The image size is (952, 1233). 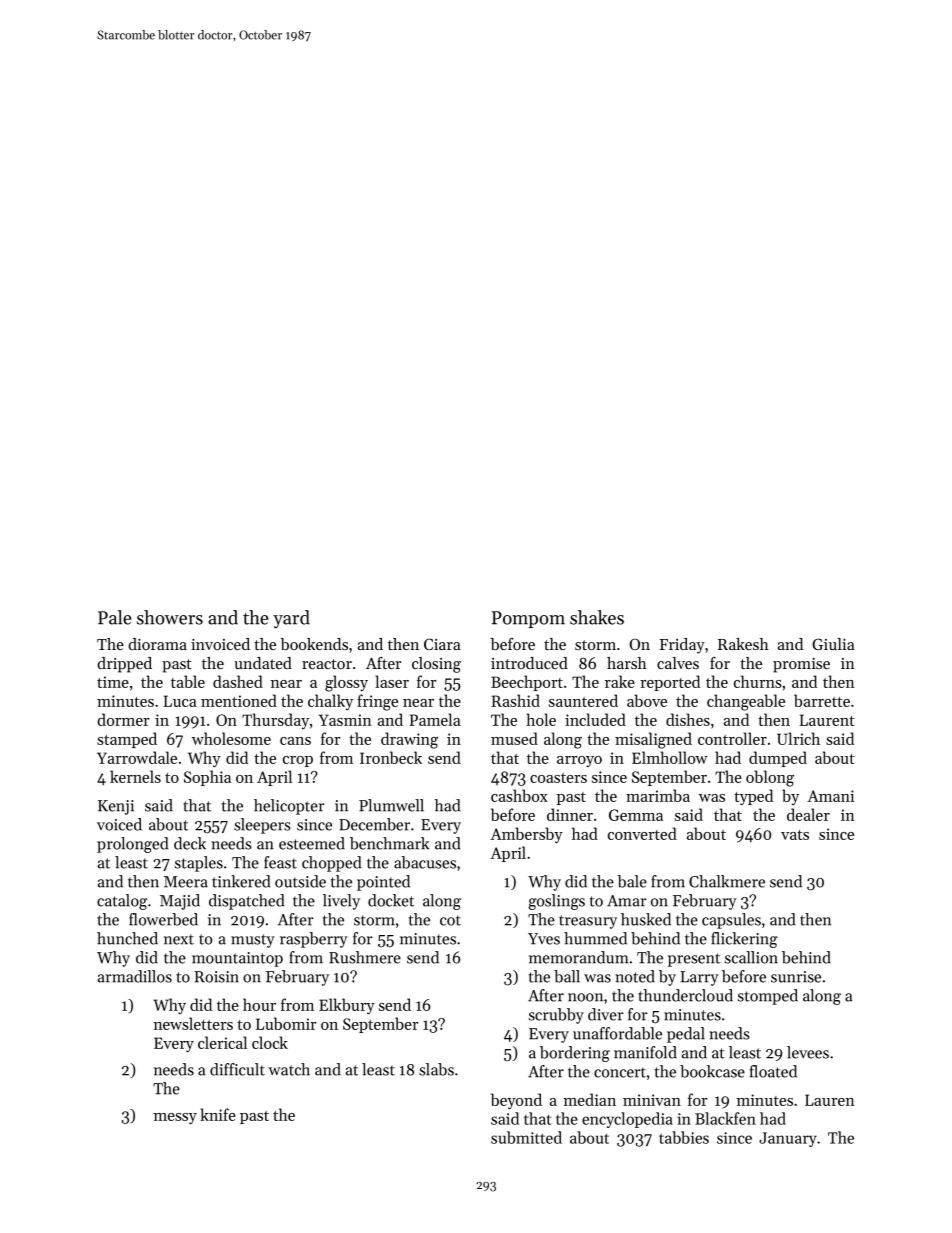 What do you see at coordinates (241, 881) in the screenshot?
I see `tinkered` at bounding box center [241, 881].
